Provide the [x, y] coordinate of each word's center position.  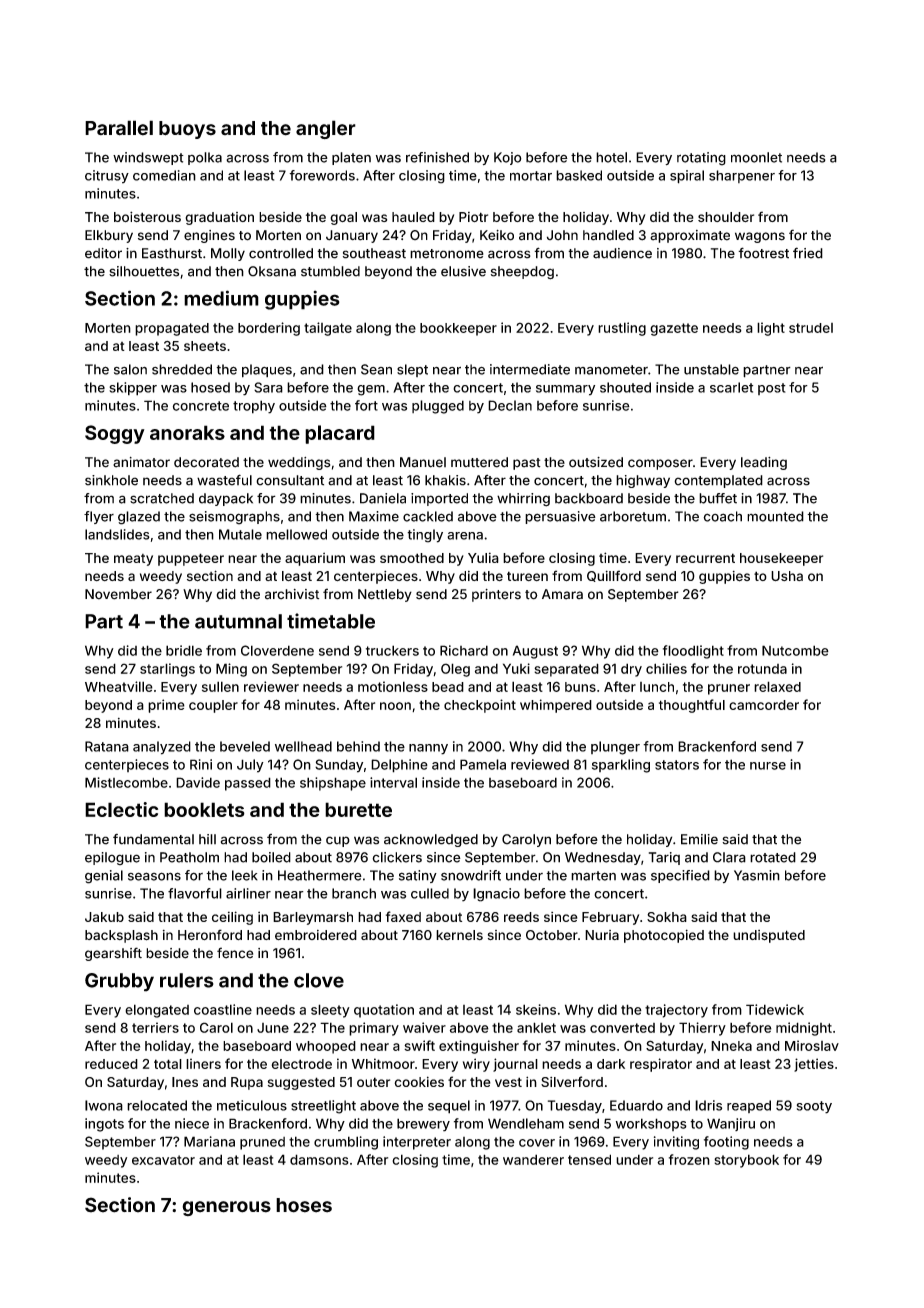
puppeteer [191, 559]
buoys [187, 130]
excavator [163, 1160]
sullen [220, 686]
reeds [521, 917]
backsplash [121, 936]
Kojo [508, 158]
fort [366, 405]
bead [448, 687]
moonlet [756, 157]
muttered [479, 462]
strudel [811, 328]
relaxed [777, 686]
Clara [729, 857]
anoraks [187, 432]
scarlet [731, 387]
